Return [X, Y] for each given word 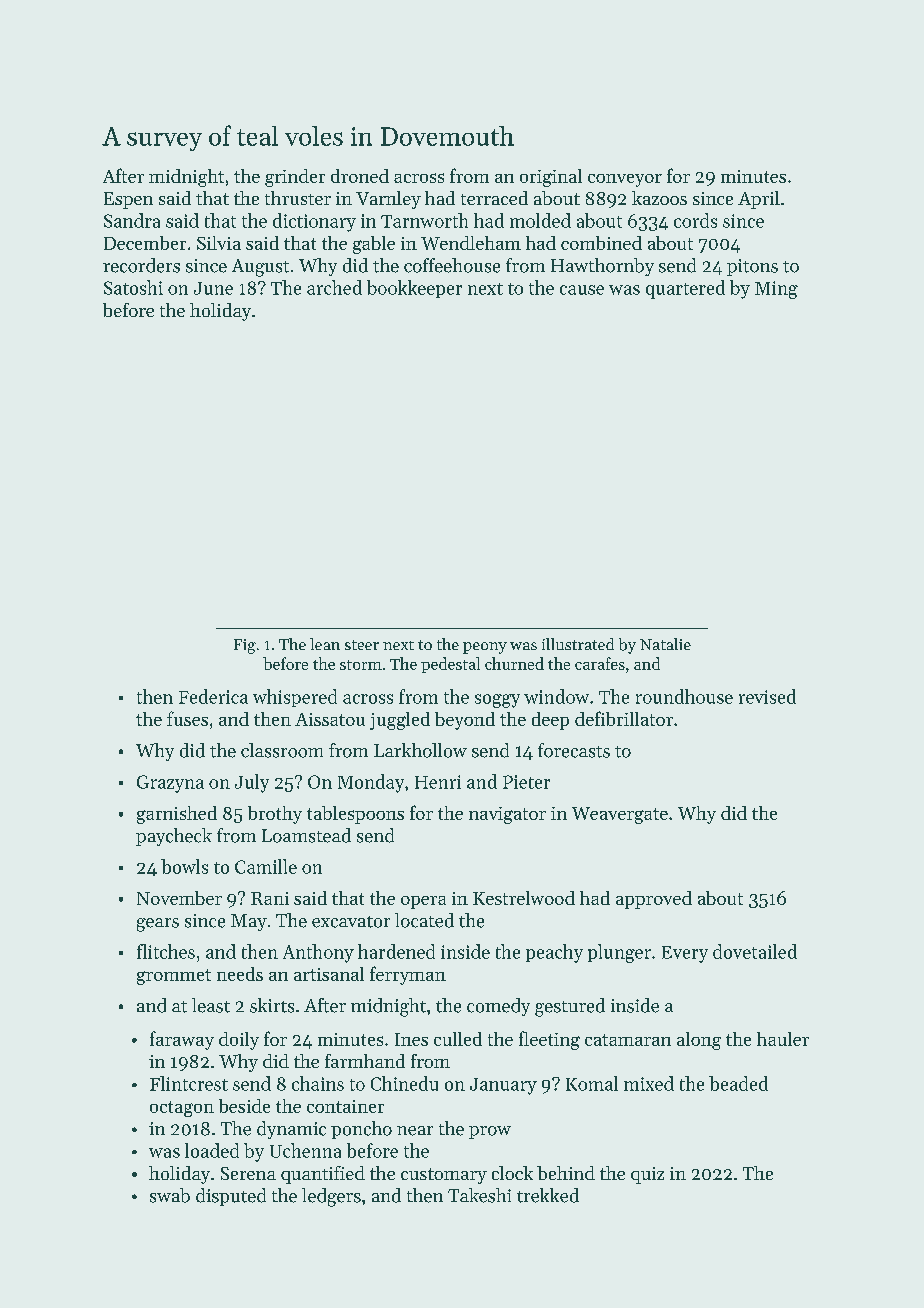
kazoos [659, 198]
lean [325, 644]
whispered [295, 698]
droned [360, 176]
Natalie [665, 644]
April [759, 200]
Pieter [526, 782]
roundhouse [684, 696]
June [213, 288]
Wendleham [471, 243]
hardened [396, 951]
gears [158, 925]
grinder [295, 178]
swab [170, 1195]
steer [362, 645]
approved [654, 900]
